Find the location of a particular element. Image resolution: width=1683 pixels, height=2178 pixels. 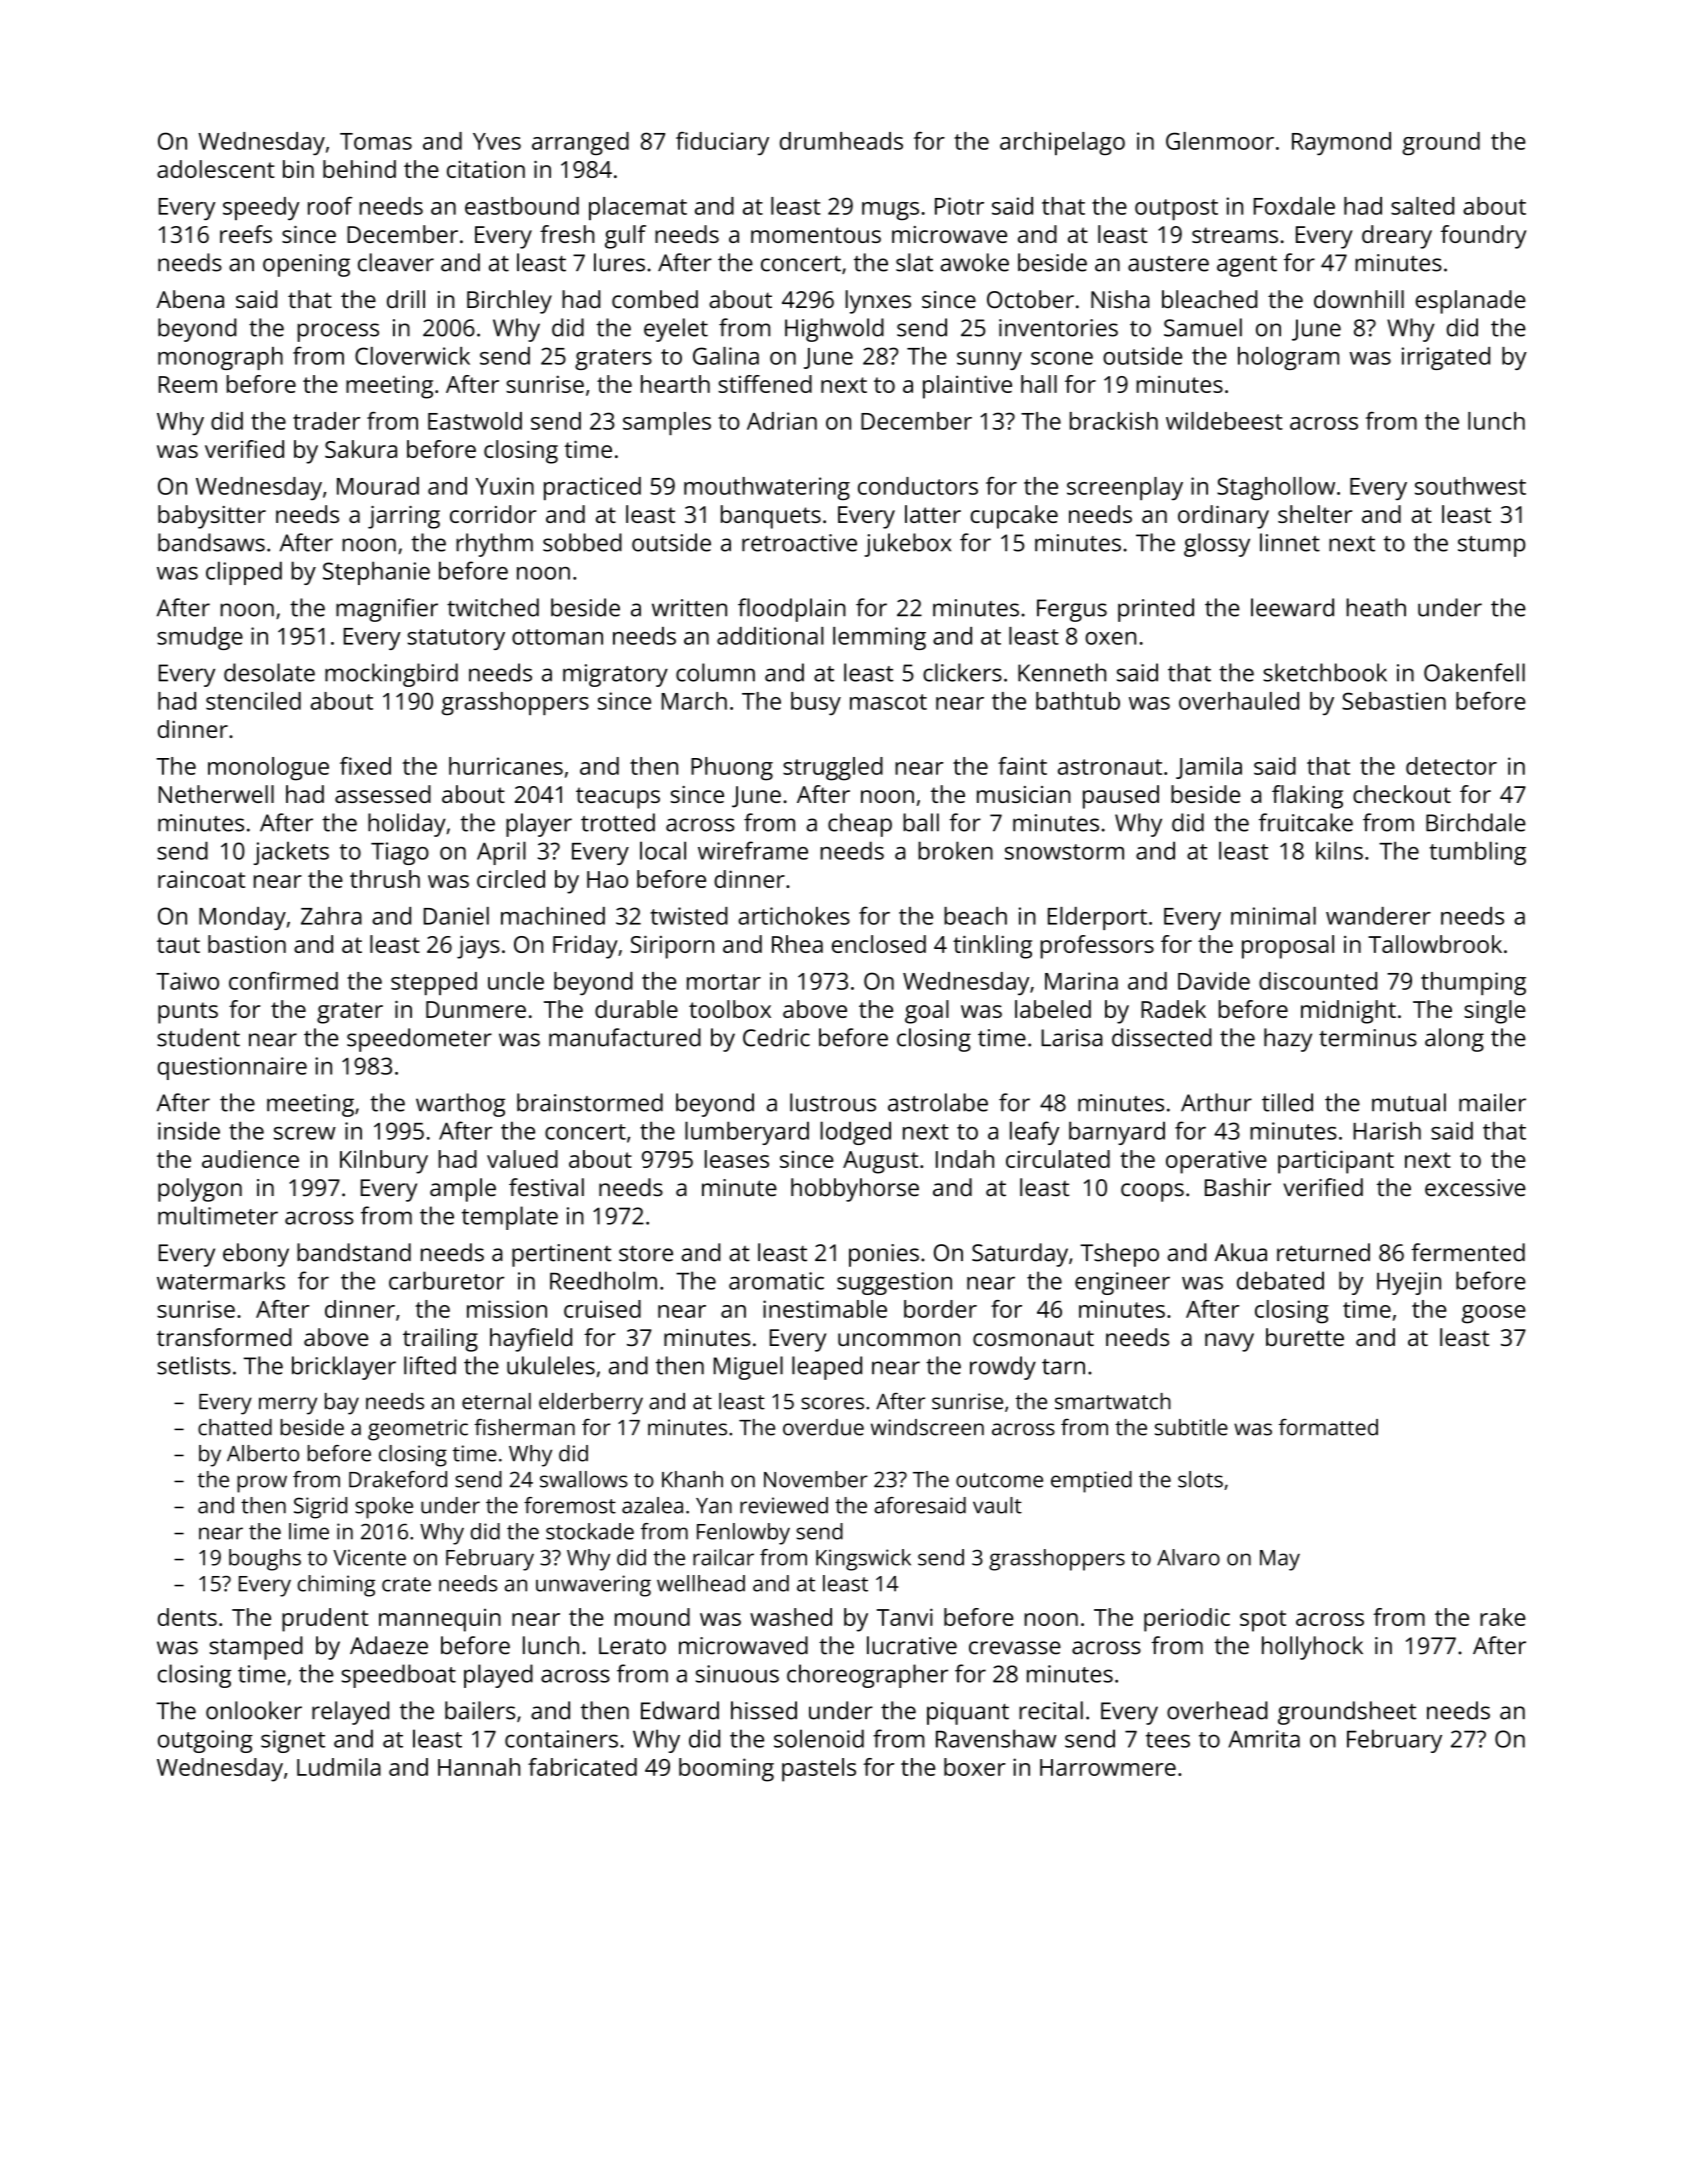

Ludmila is located at coordinates (339, 1767).
